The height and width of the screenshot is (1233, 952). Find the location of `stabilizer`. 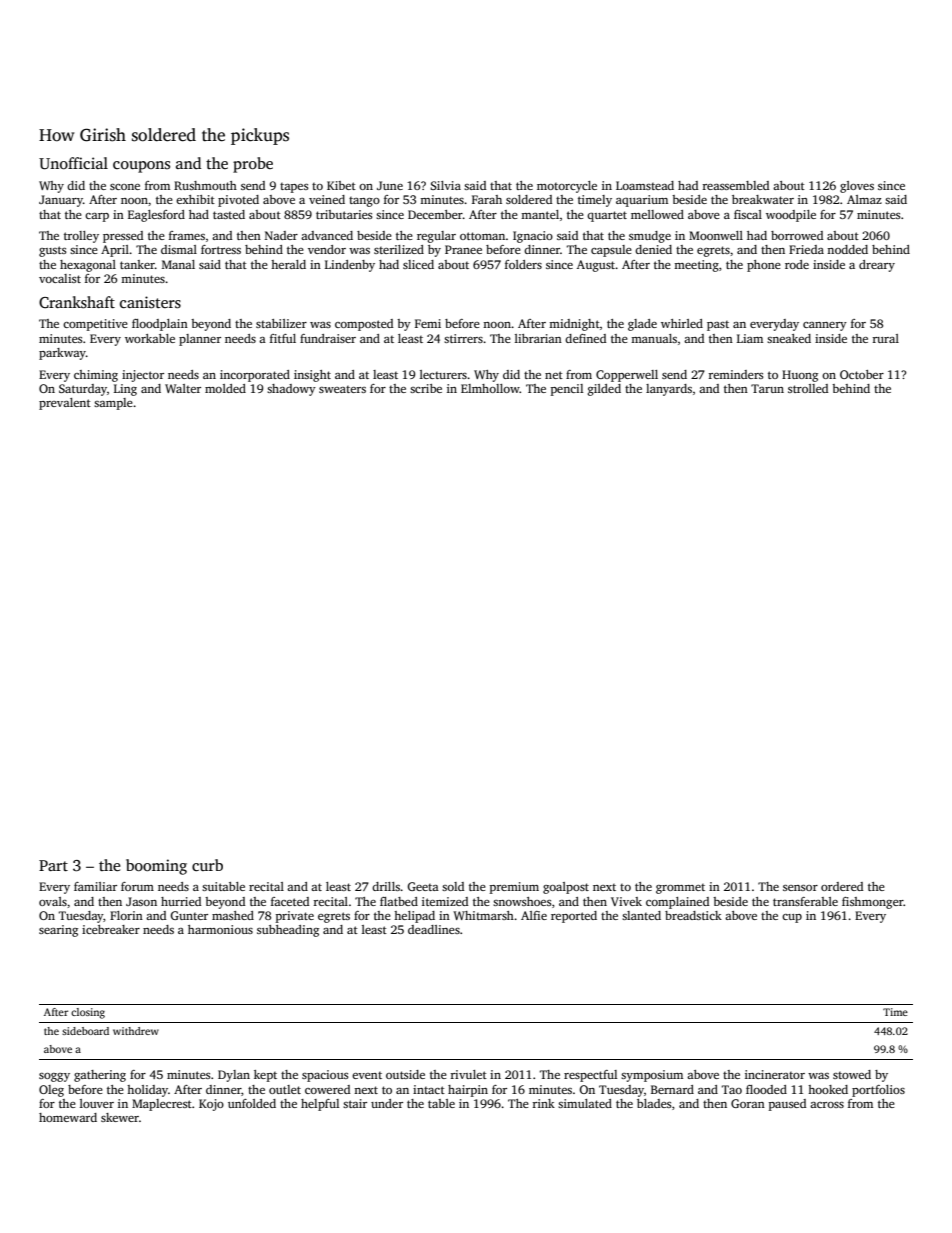

stabilizer is located at coordinates (281, 323).
